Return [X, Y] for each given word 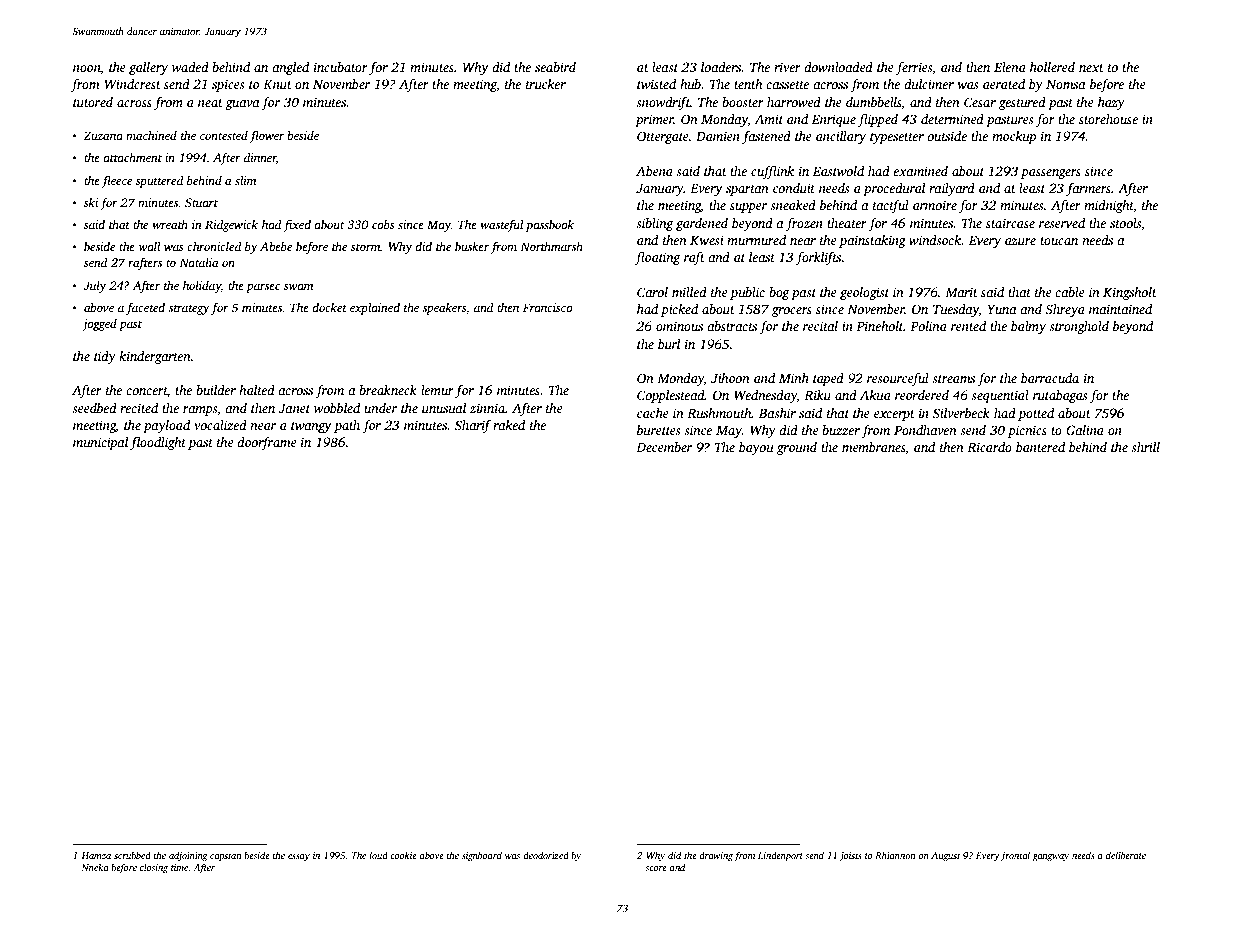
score [656, 868]
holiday [202, 287]
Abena [654, 171]
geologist [864, 293]
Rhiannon [895, 855]
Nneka [94, 867]
